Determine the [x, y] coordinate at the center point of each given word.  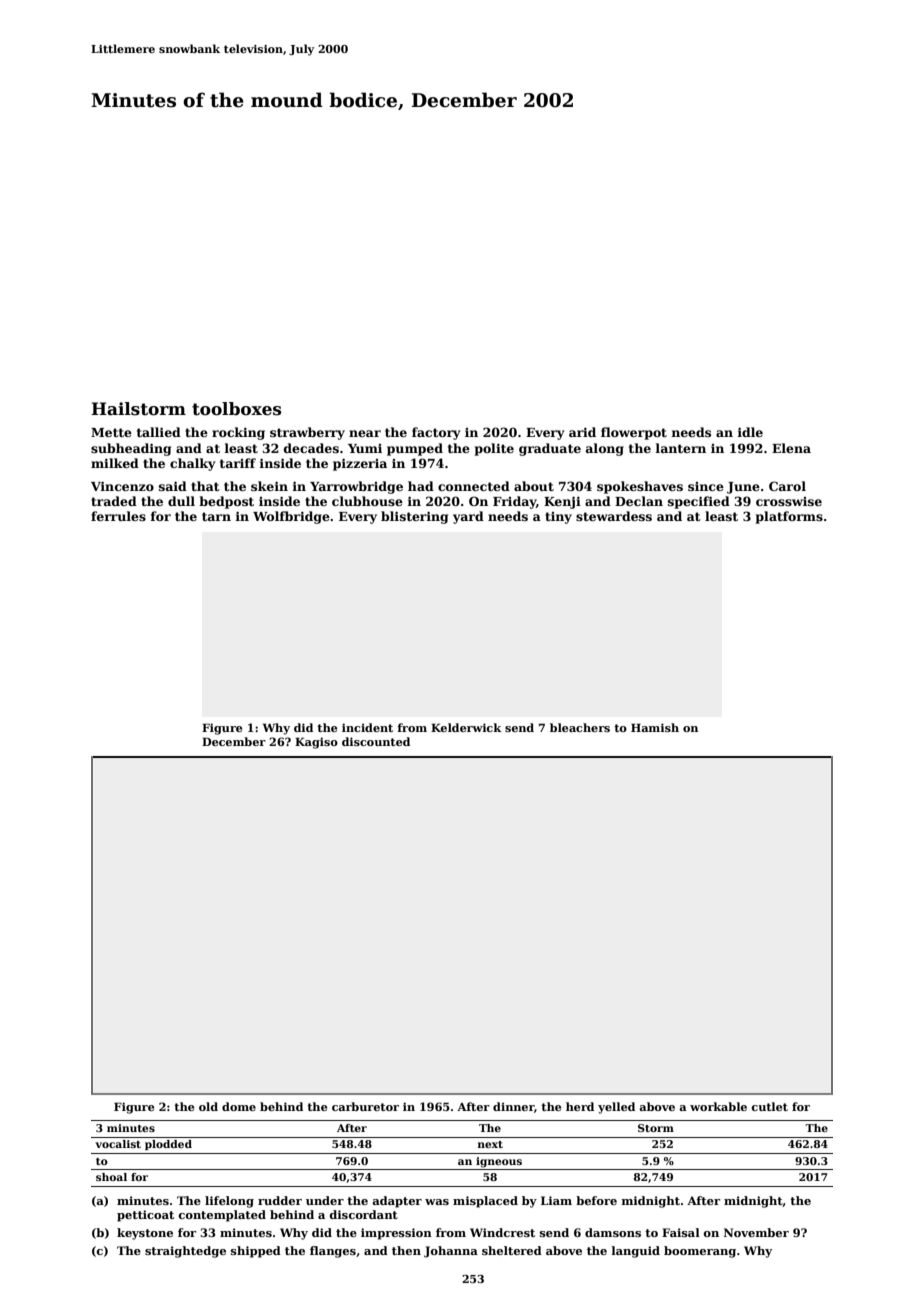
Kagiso [316, 743]
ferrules [118, 516]
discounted [376, 741]
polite [494, 449]
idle [750, 432]
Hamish [655, 727]
